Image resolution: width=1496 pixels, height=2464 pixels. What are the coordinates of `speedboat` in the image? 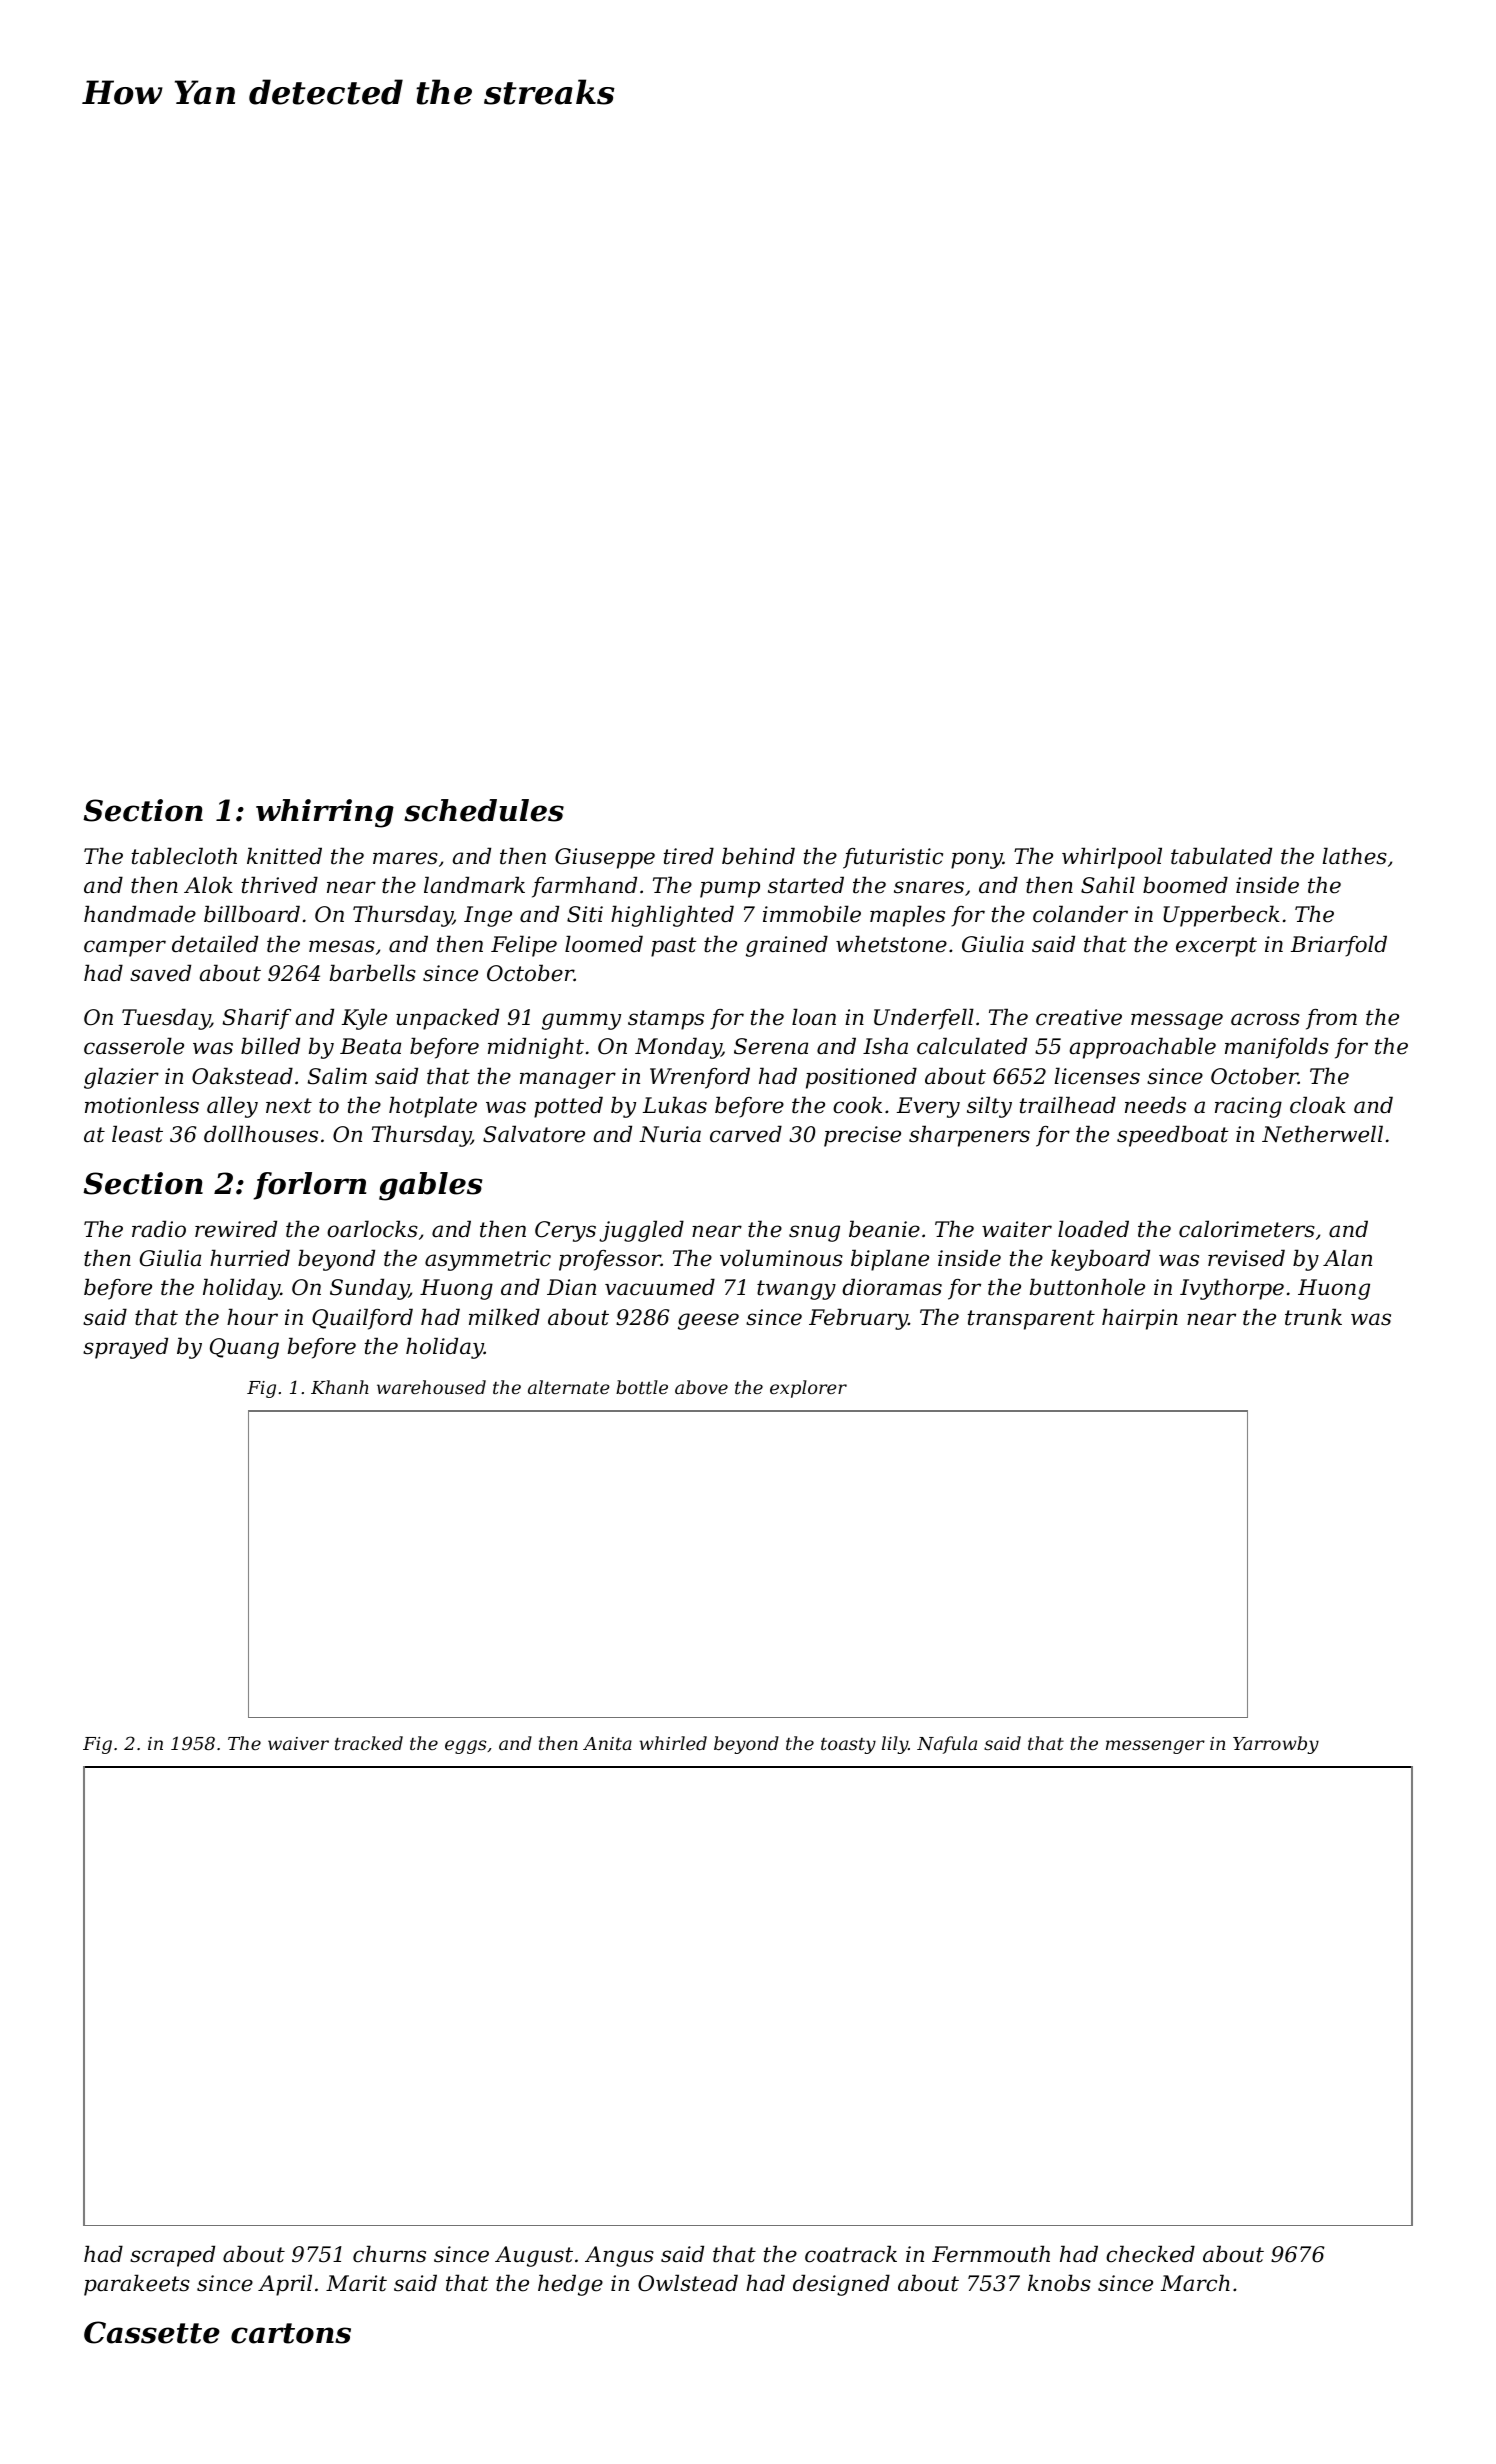 It's located at (1173, 1136).
